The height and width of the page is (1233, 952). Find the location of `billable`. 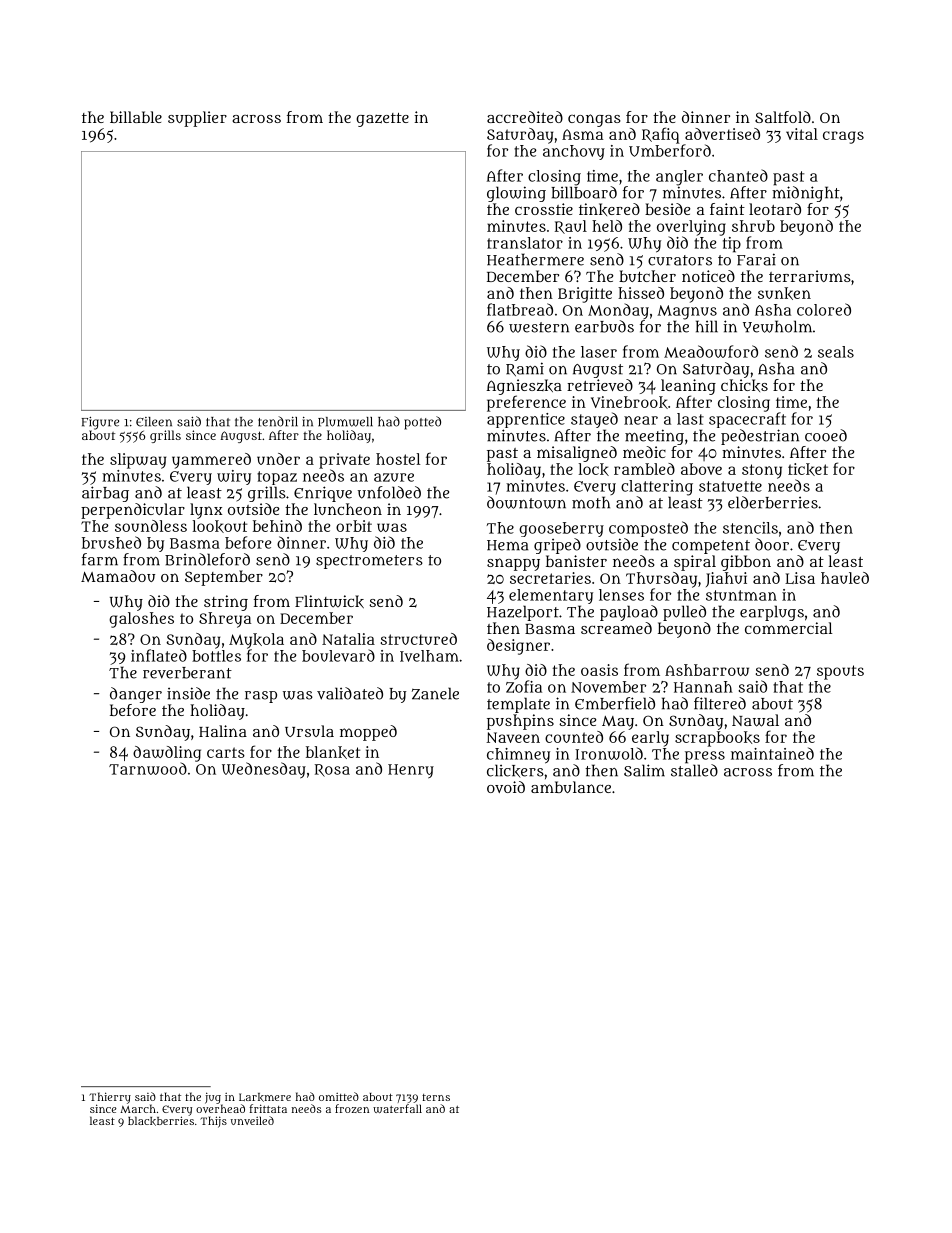

billable is located at coordinates (136, 117).
